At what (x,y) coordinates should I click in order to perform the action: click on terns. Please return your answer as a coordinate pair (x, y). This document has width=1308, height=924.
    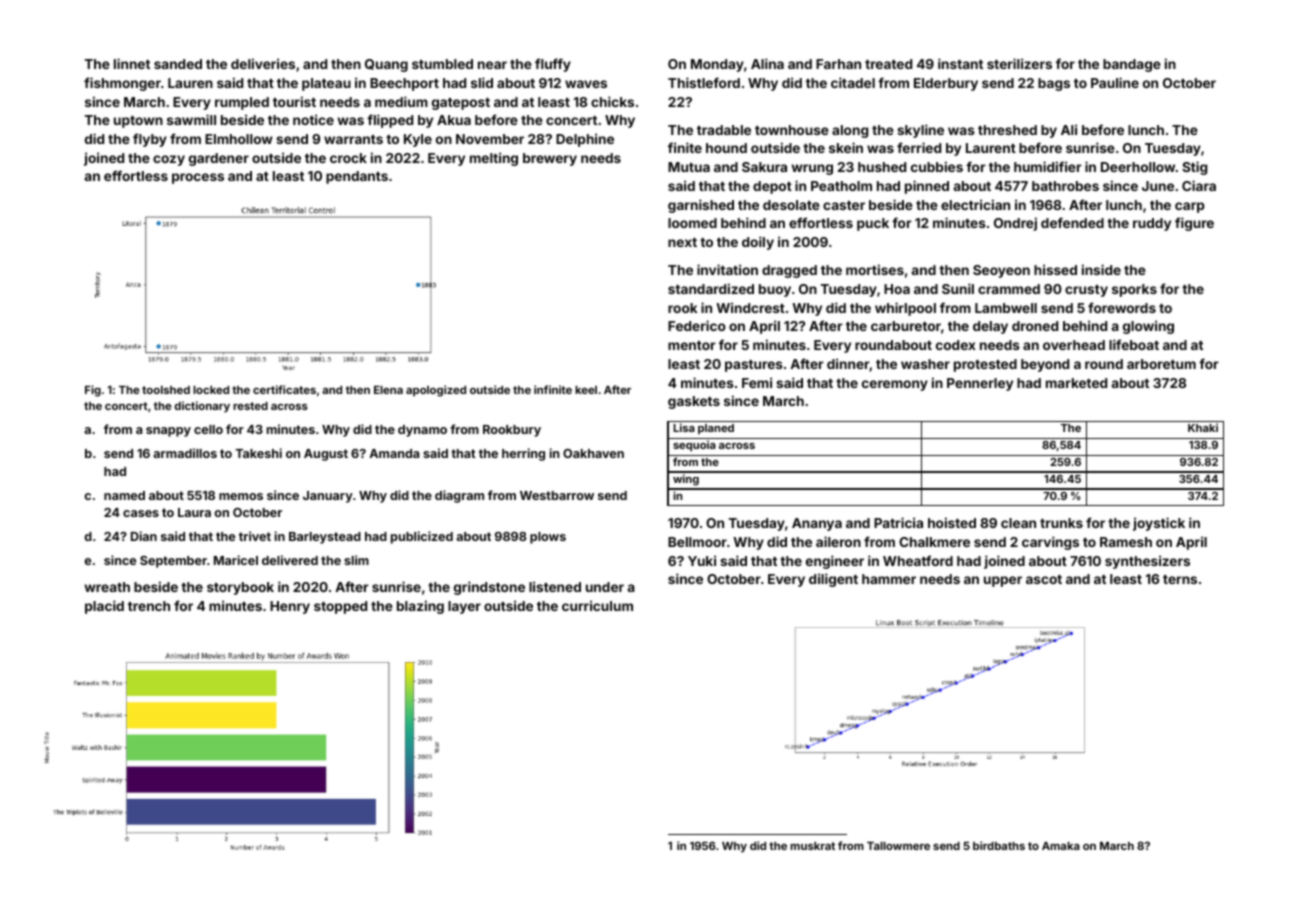
    Looking at the image, I should click on (1180, 579).
